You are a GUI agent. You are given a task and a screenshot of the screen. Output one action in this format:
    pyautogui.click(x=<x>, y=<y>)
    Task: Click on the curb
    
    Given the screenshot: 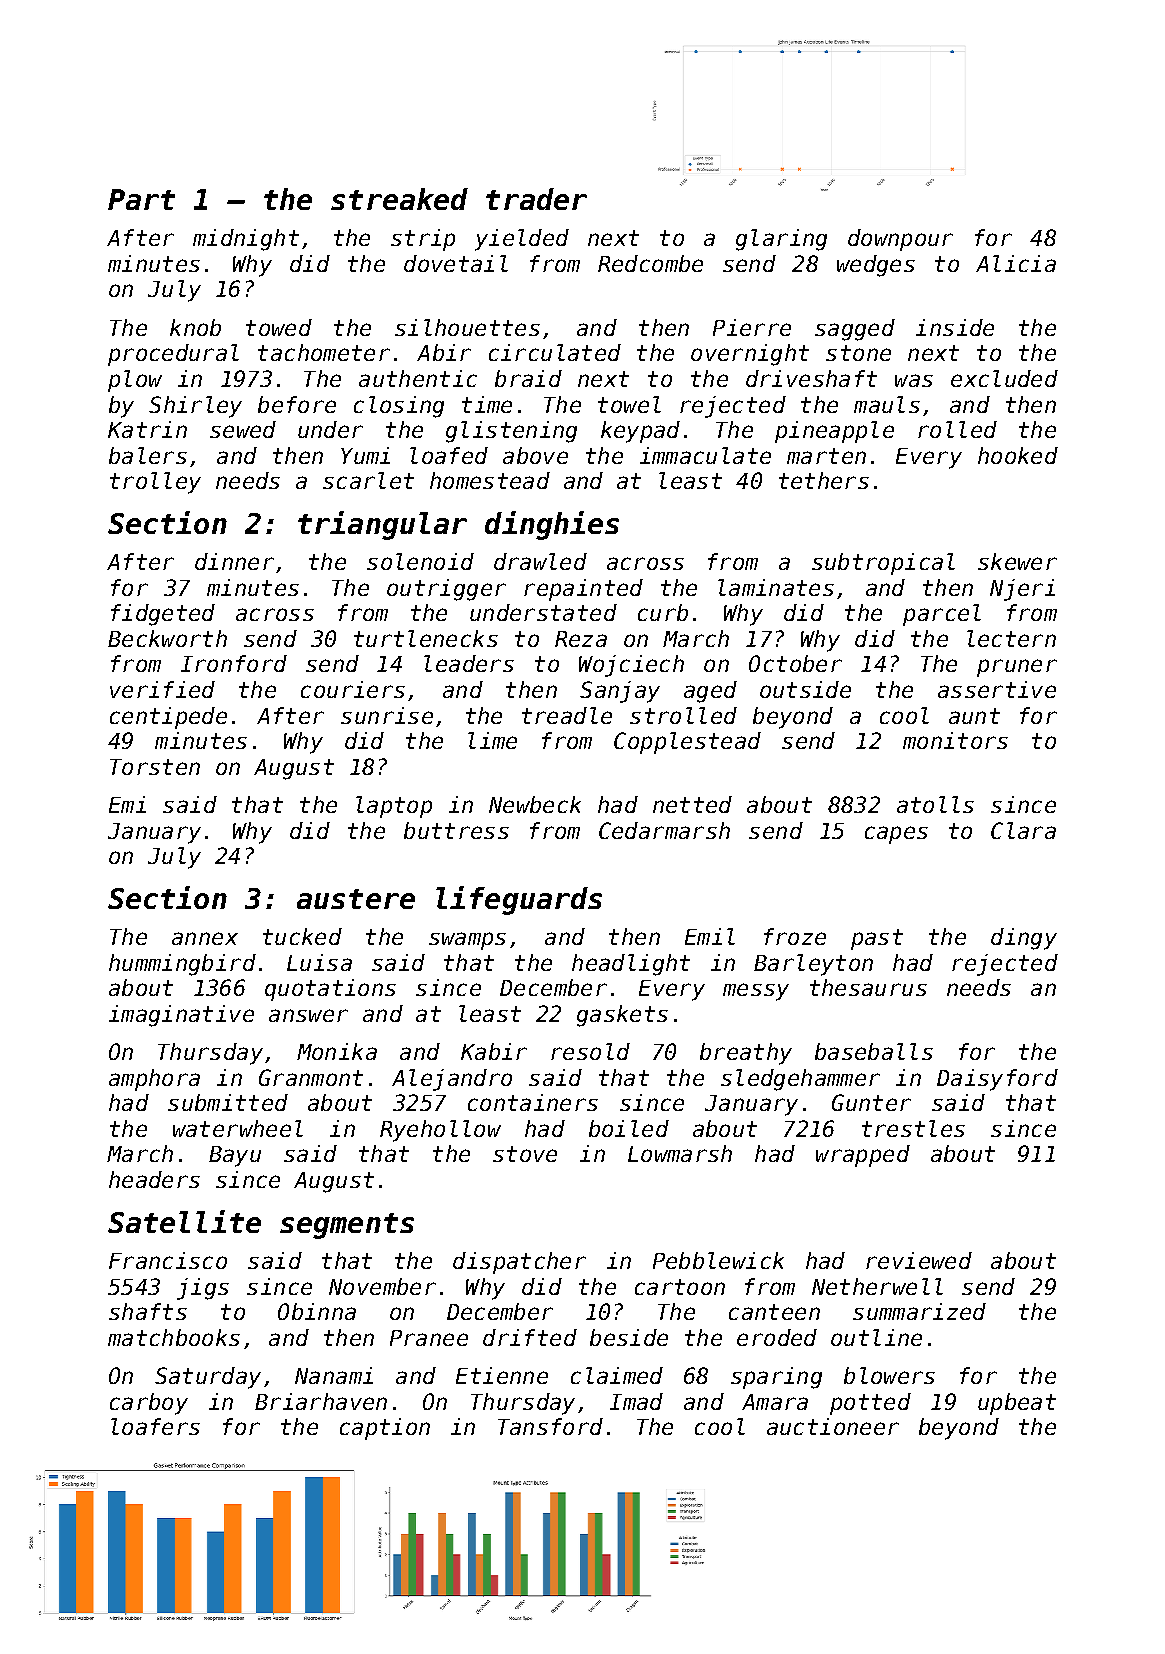 What is the action you would take?
    pyautogui.click(x=663, y=612)
